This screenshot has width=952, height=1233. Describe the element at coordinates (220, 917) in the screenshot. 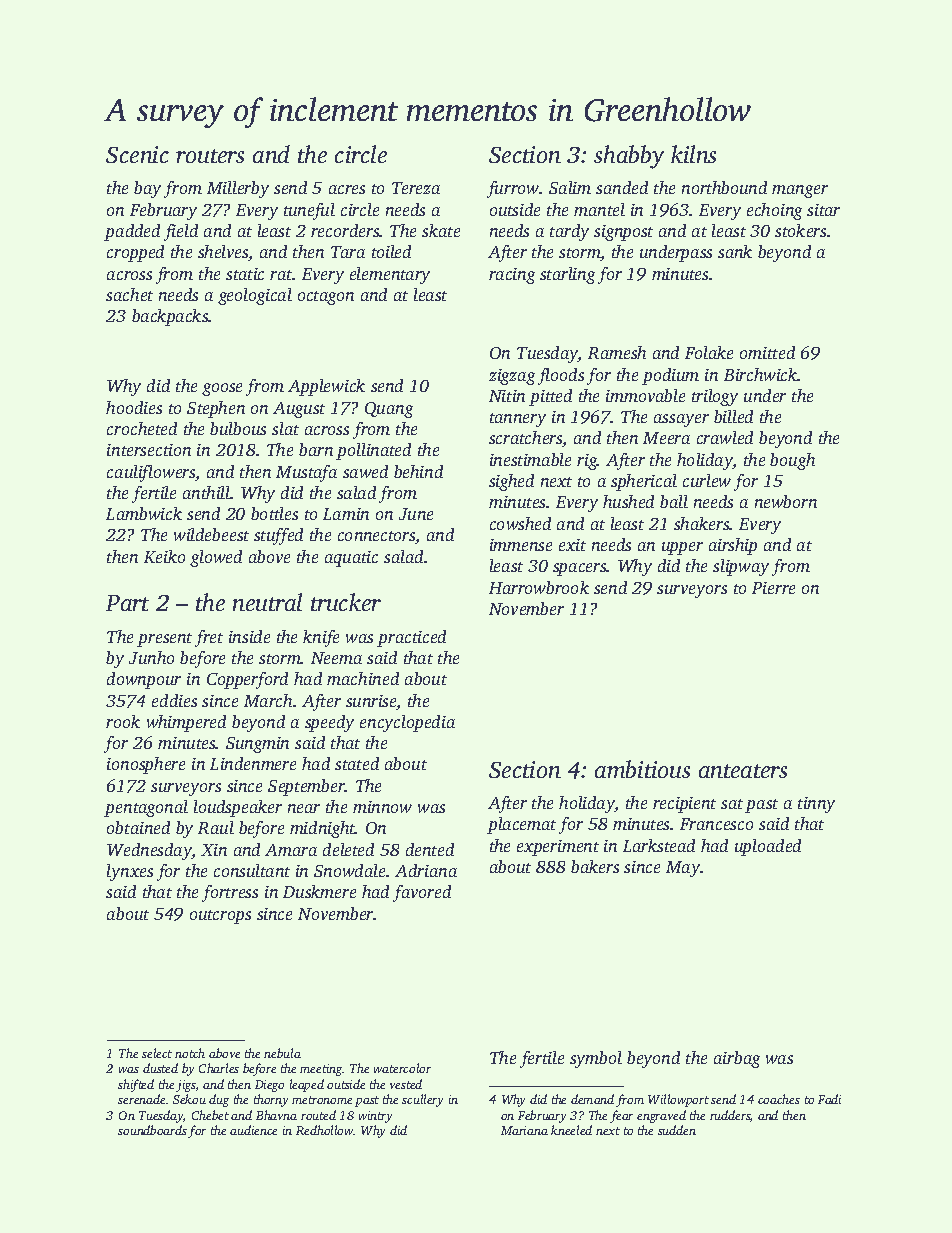

I see `outcrops` at that location.
